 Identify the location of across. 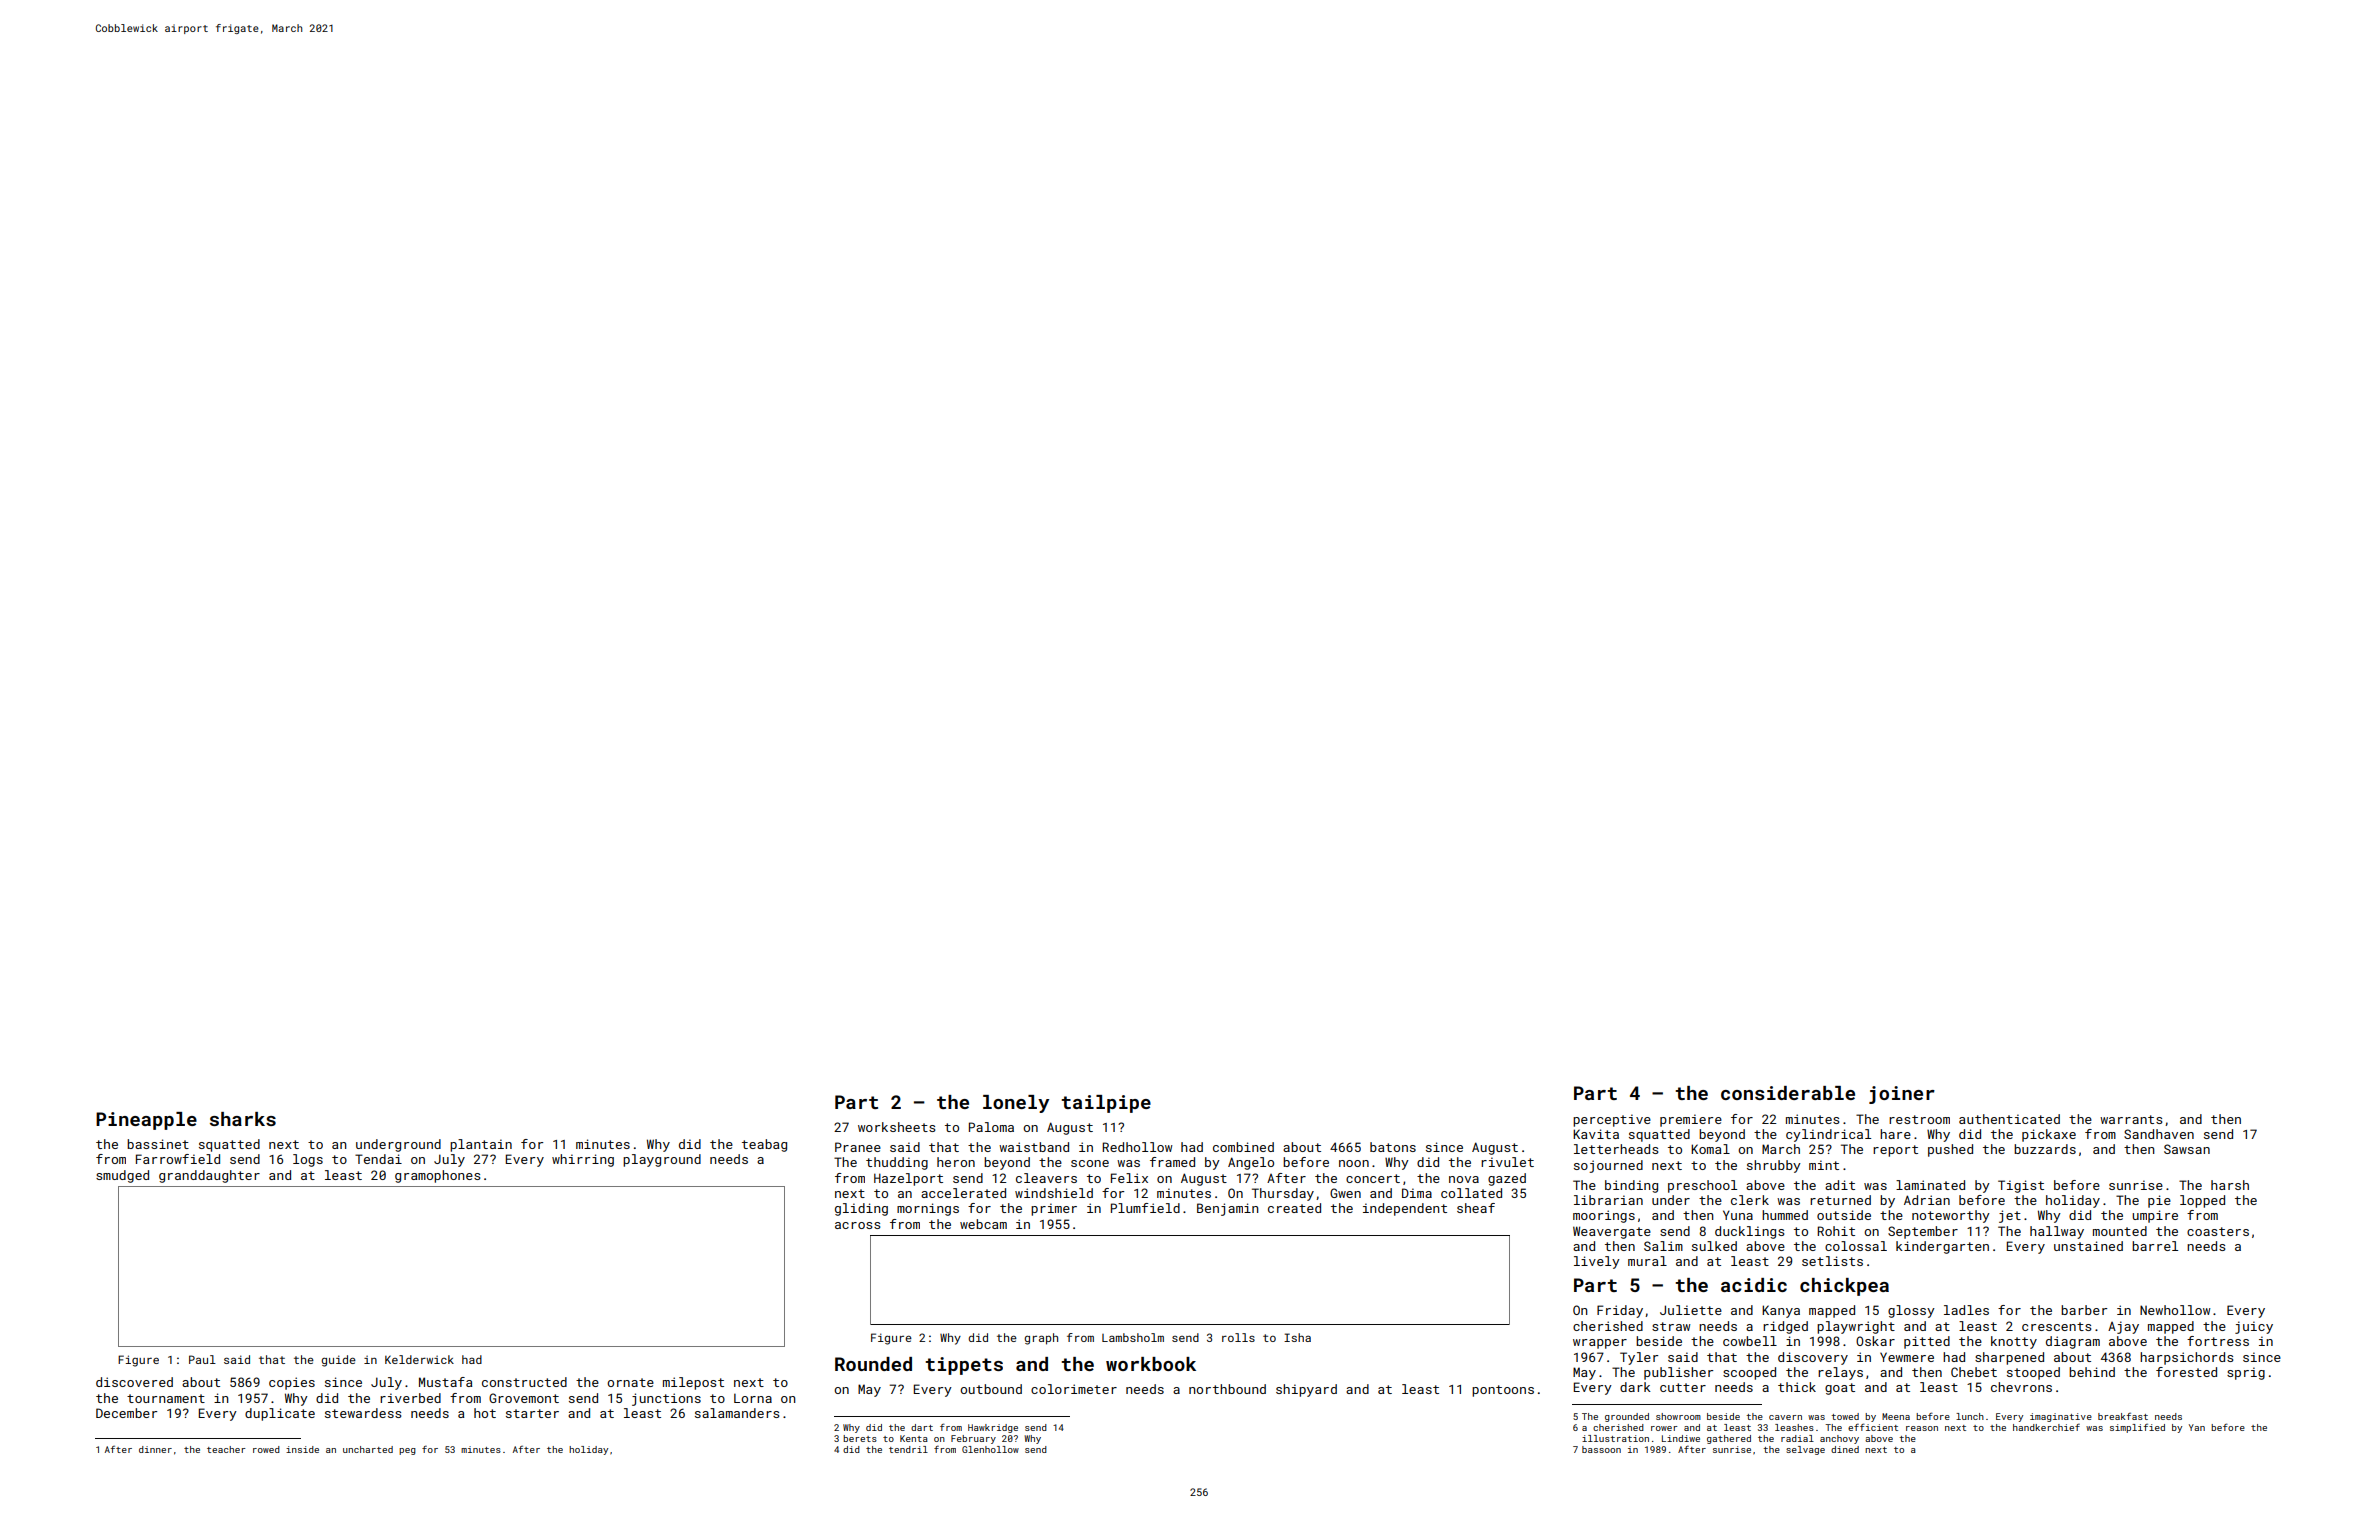
(857, 1225).
